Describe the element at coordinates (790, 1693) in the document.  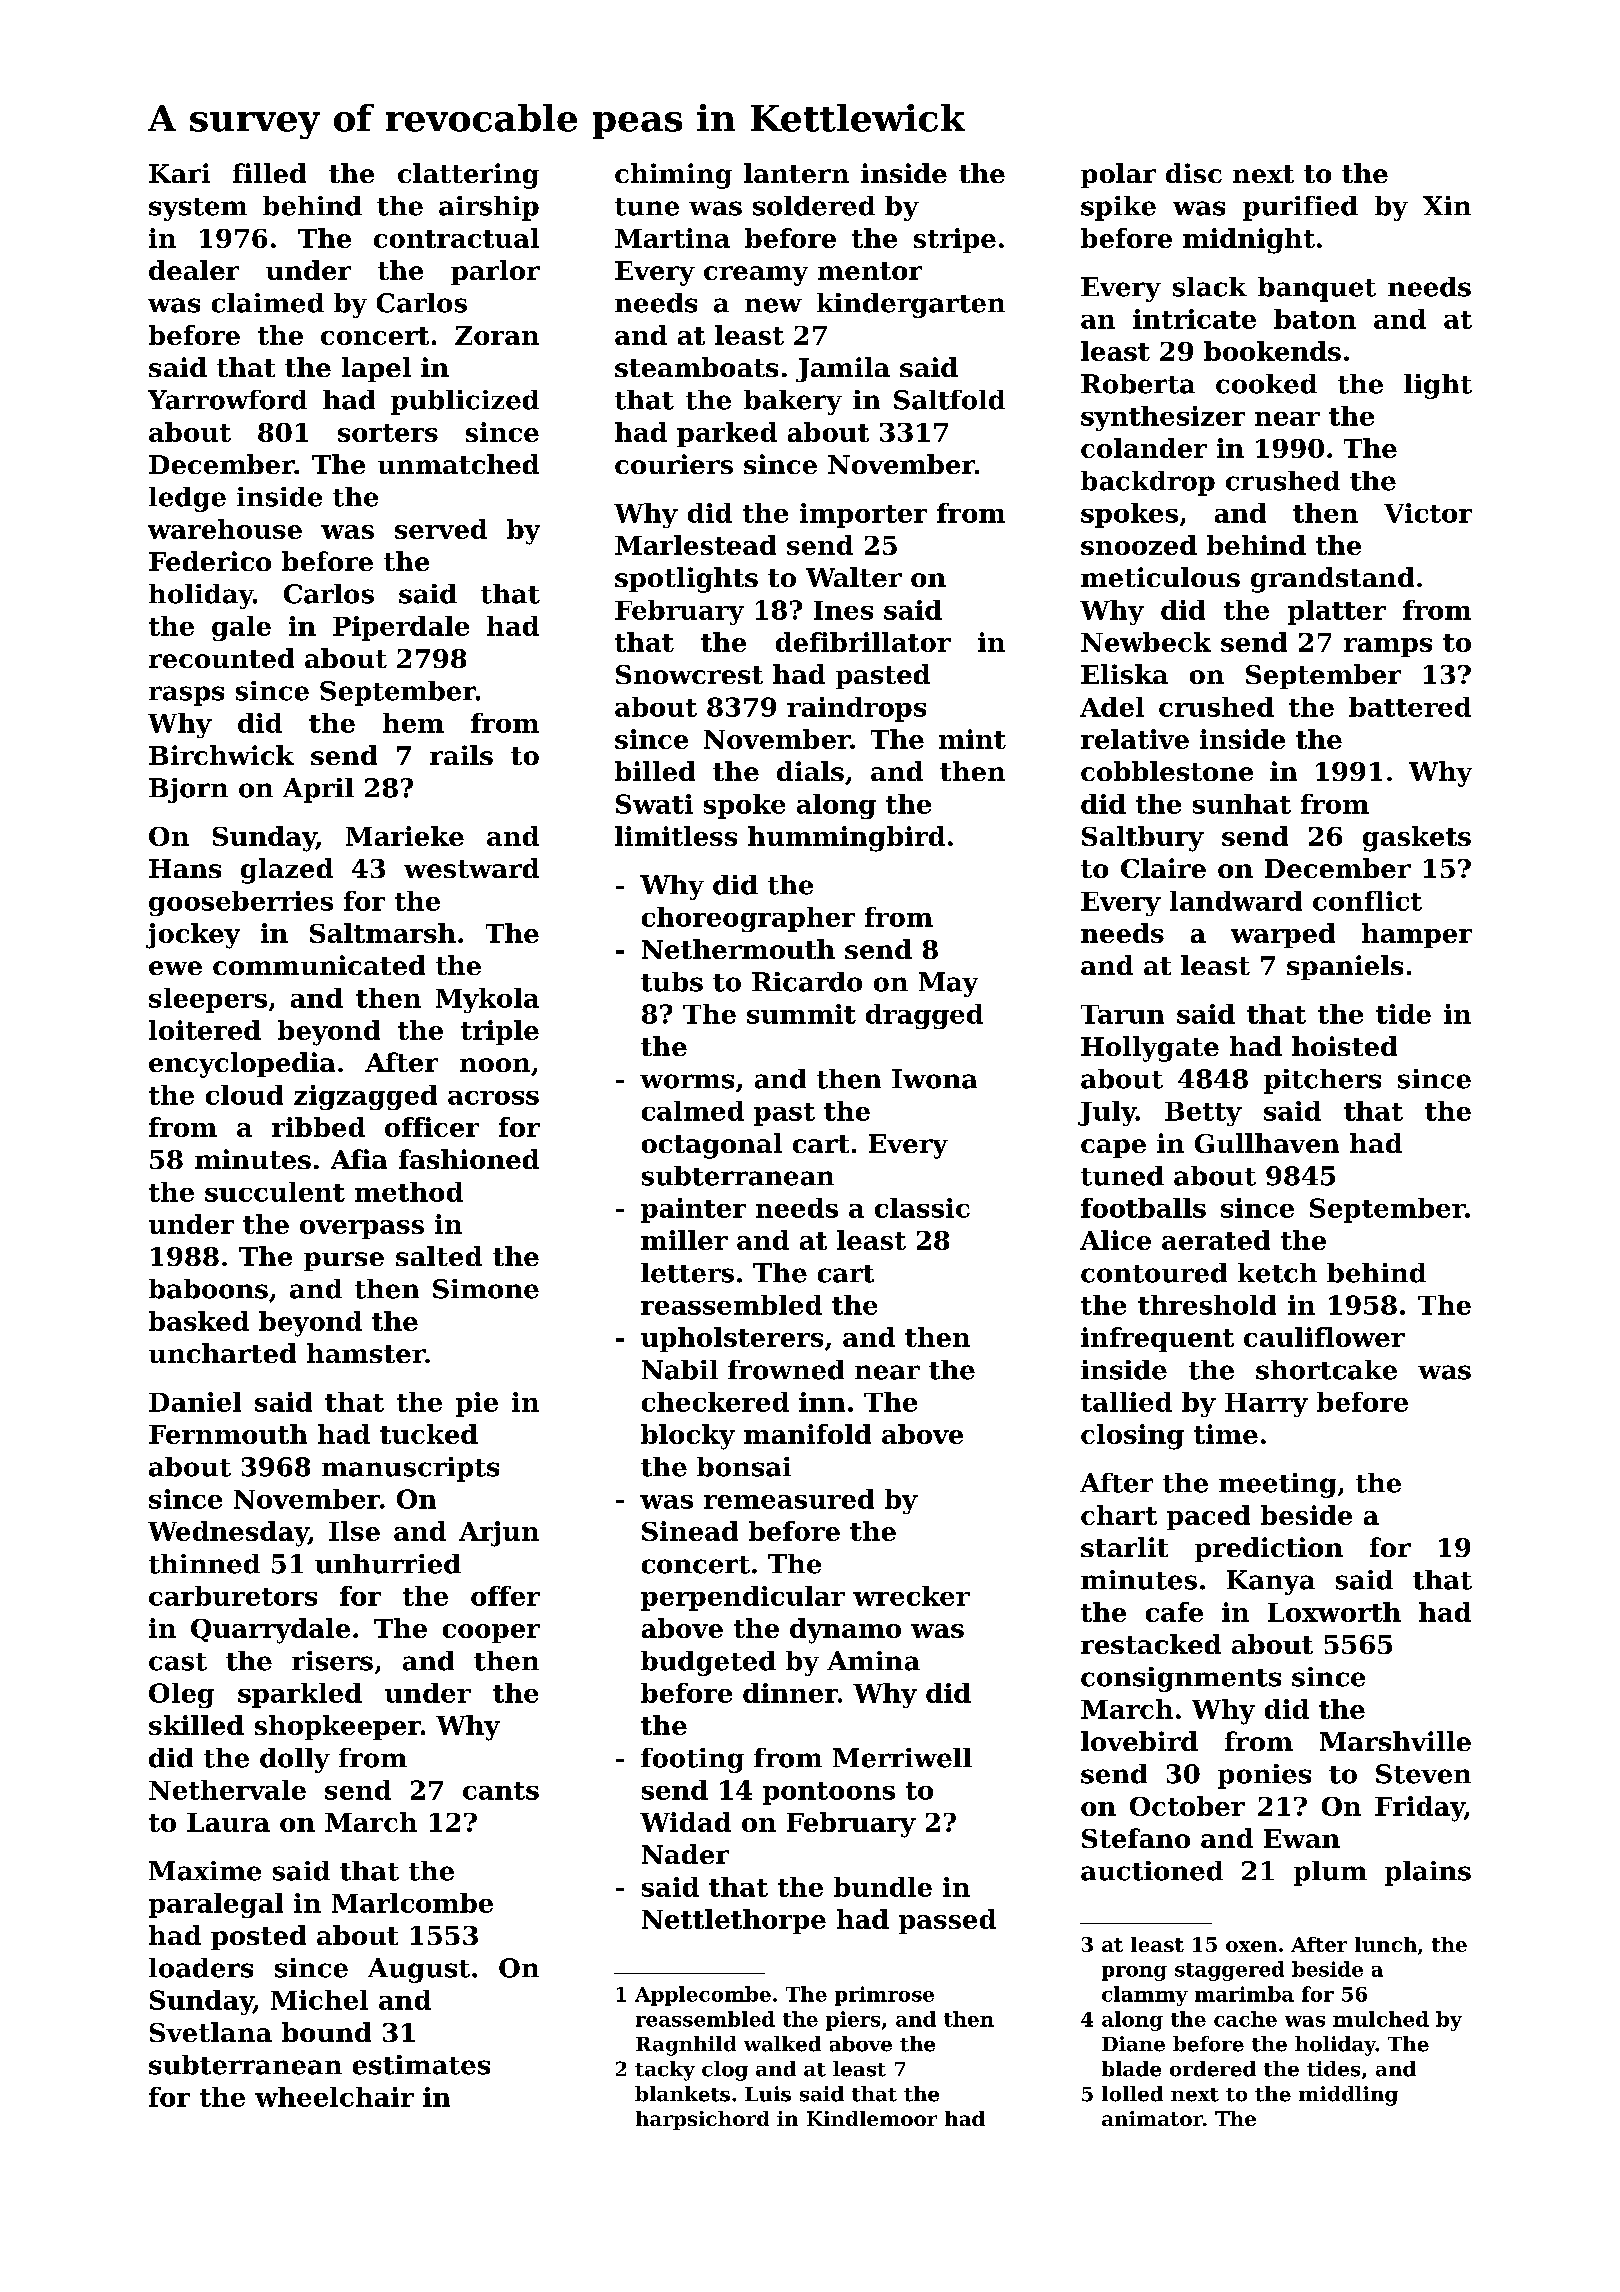
I see `dinner` at that location.
